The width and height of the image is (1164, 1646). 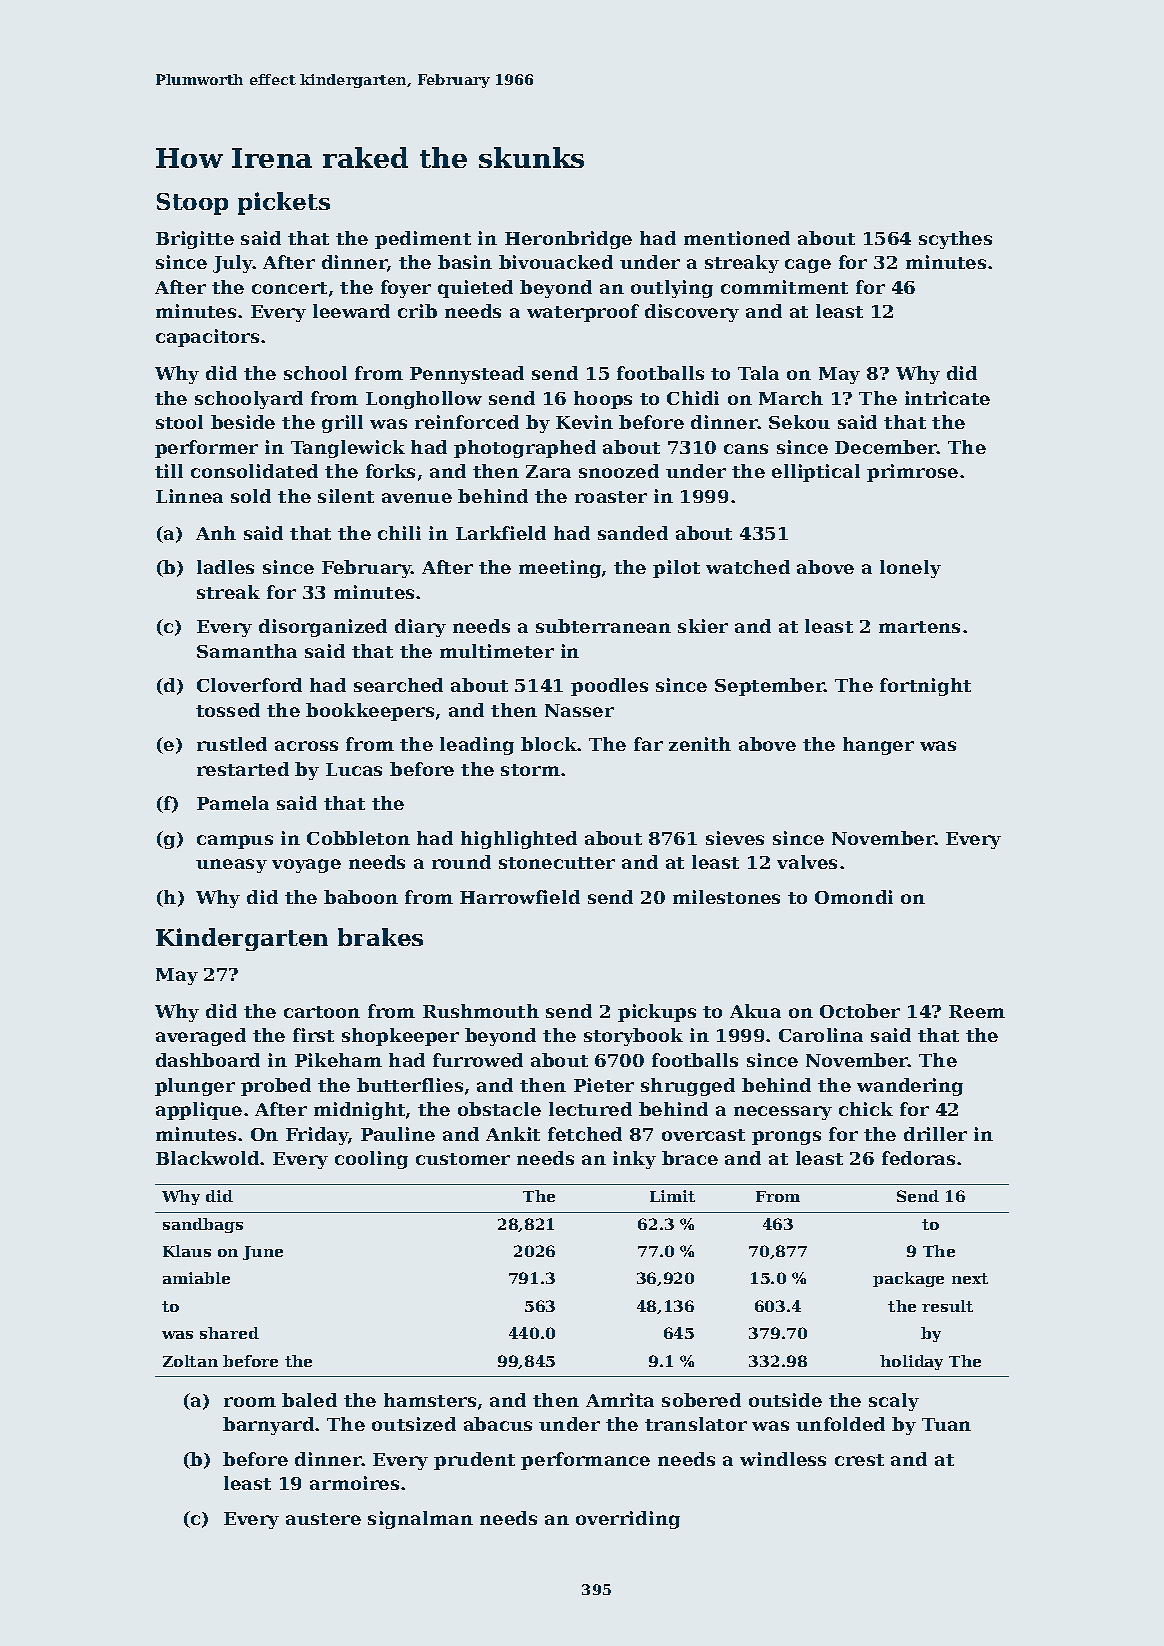 What do you see at coordinates (946, 1424) in the image?
I see `Tuan` at bounding box center [946, 1424].
